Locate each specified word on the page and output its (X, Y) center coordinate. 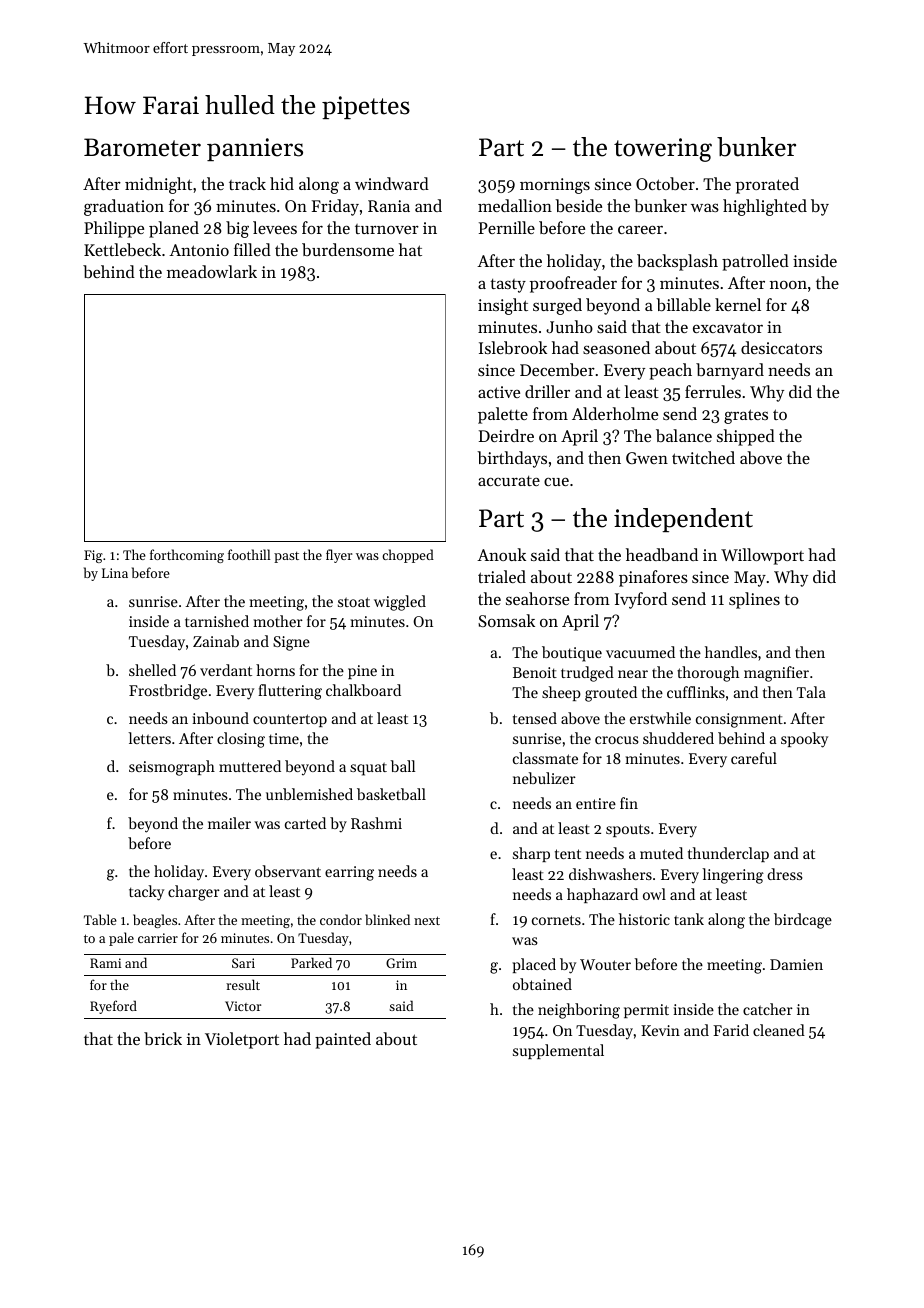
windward (392, 183)
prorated (767, 185)
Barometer (142, 147)
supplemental (558, 1051)
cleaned (779, 1030)
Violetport (242, 1040)
